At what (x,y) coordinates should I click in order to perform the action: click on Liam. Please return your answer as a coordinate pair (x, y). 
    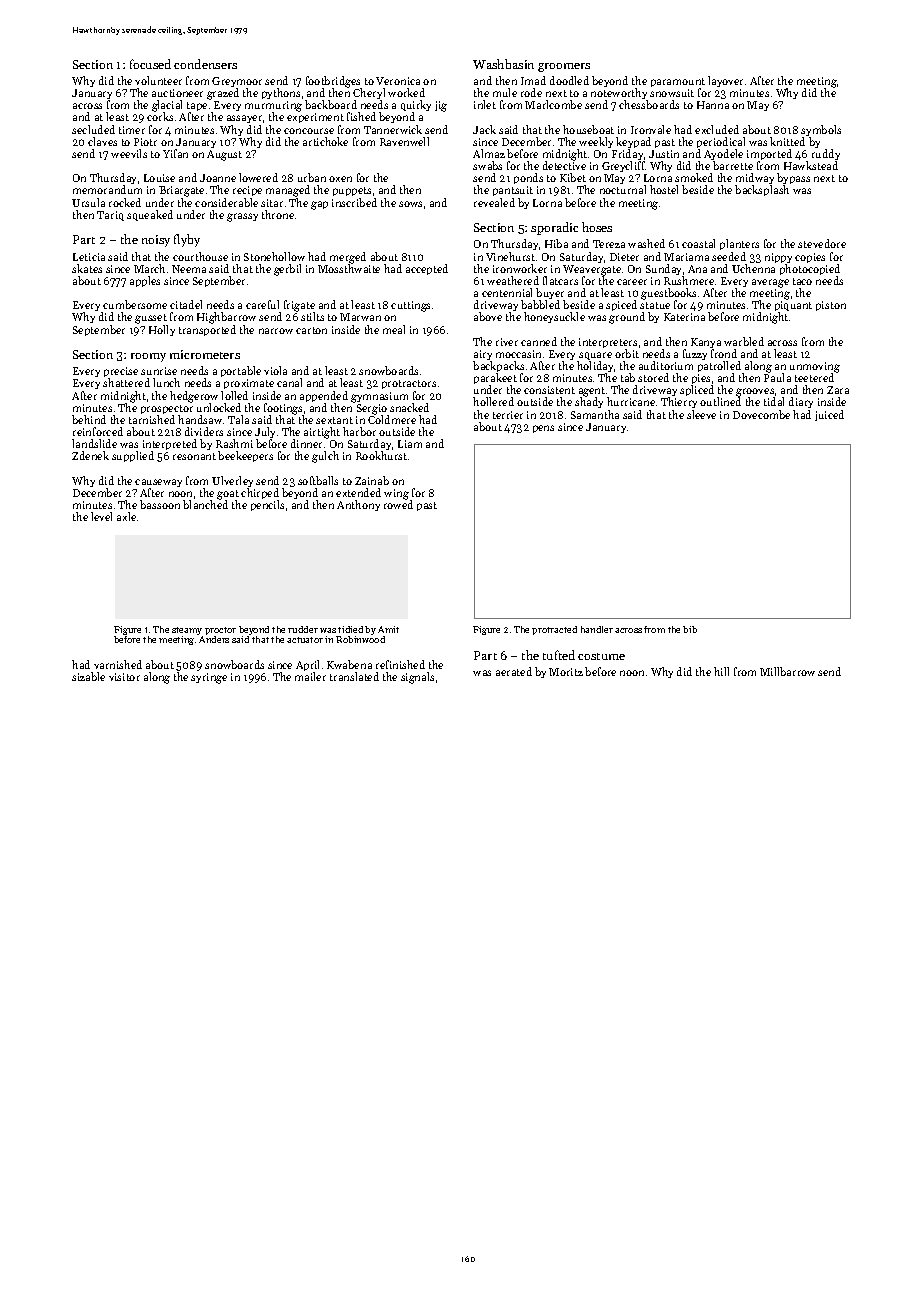
    Looking at the image, I should click on (410, 444).
